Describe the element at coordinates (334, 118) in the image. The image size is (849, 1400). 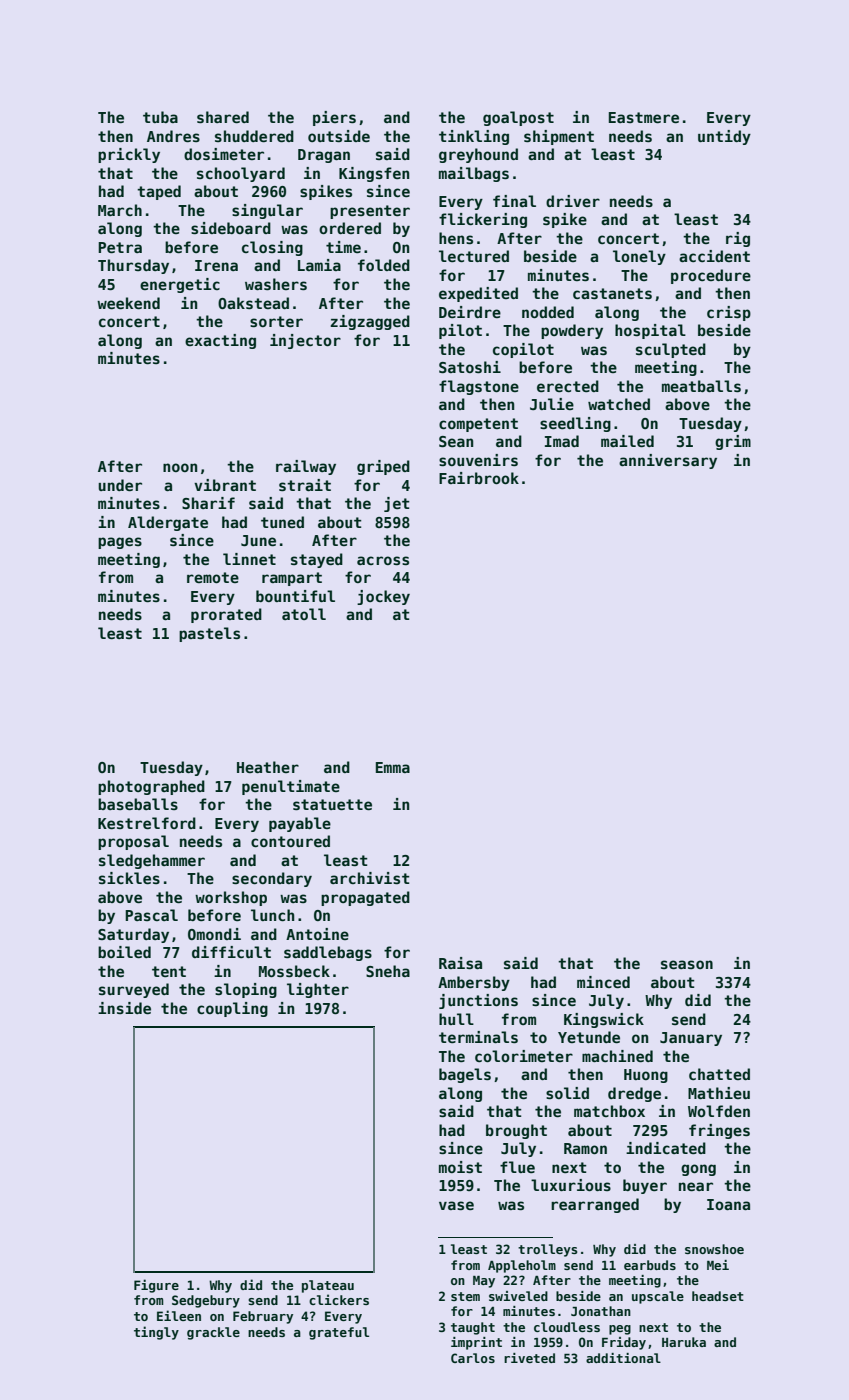
I see `piers` at that location.
